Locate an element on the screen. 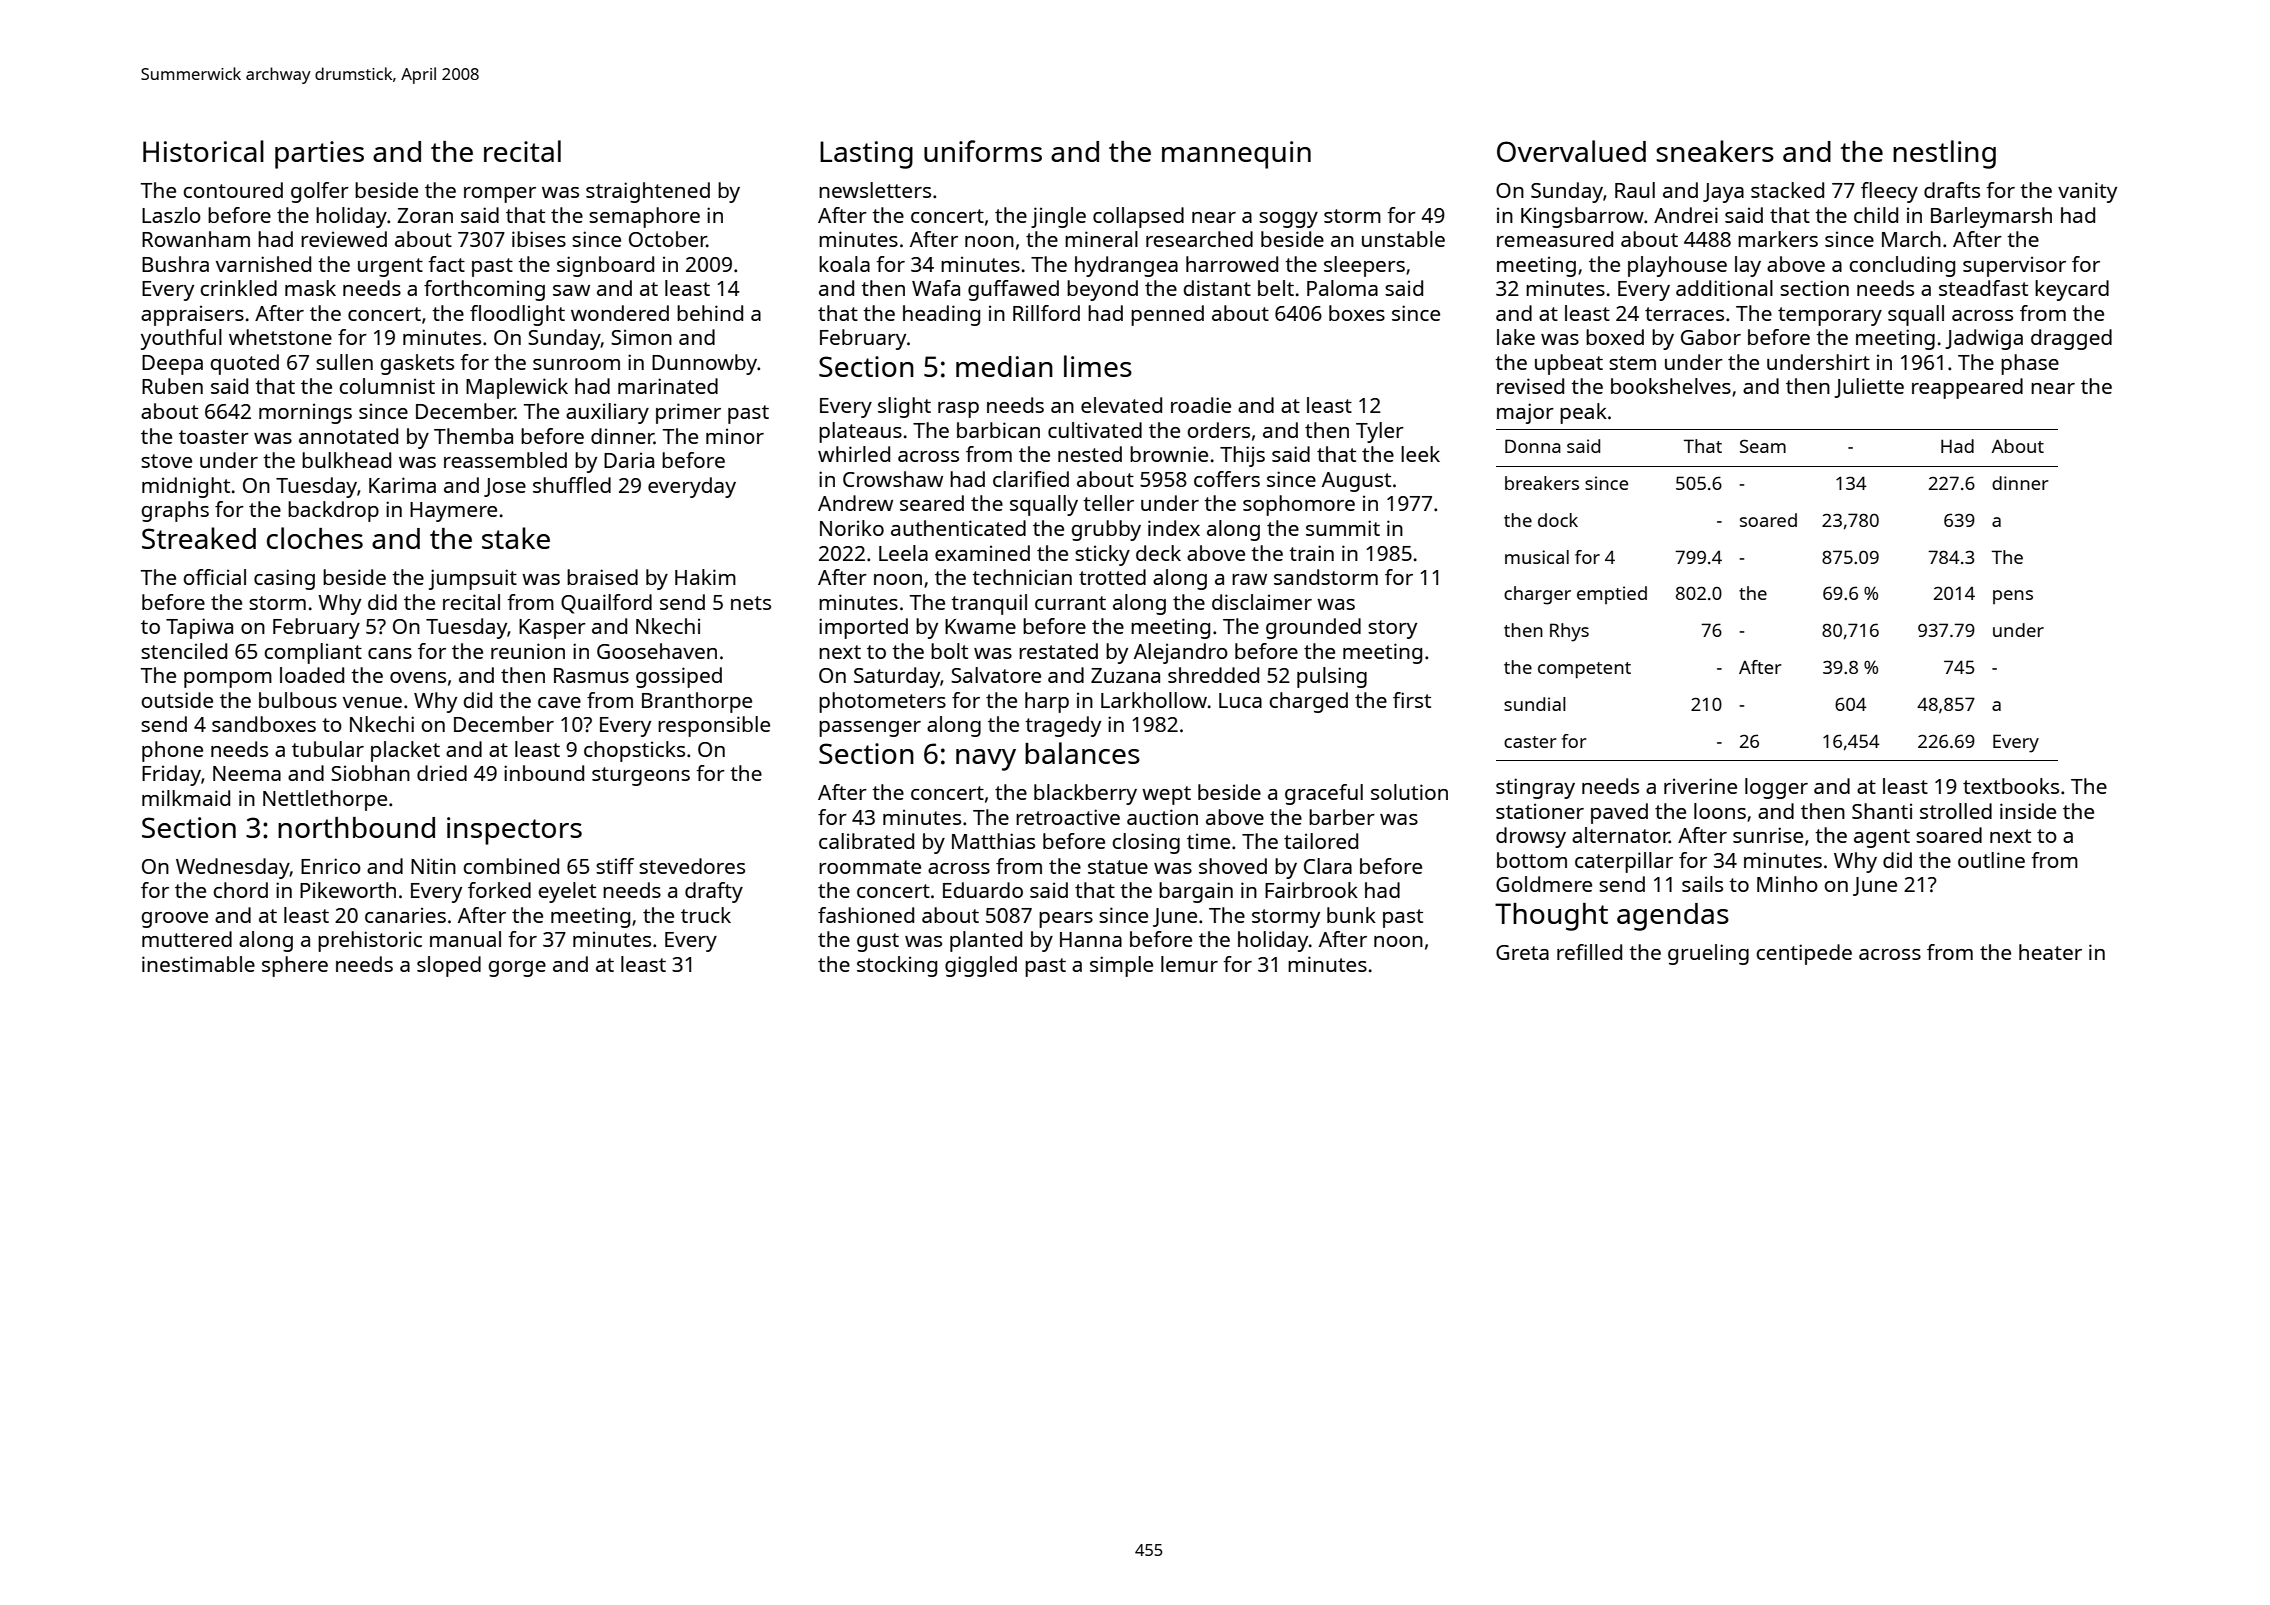 Image resolution: width=2270 pixels, height=1605 pixels. vanity is located at coordinates (2087, 192).
